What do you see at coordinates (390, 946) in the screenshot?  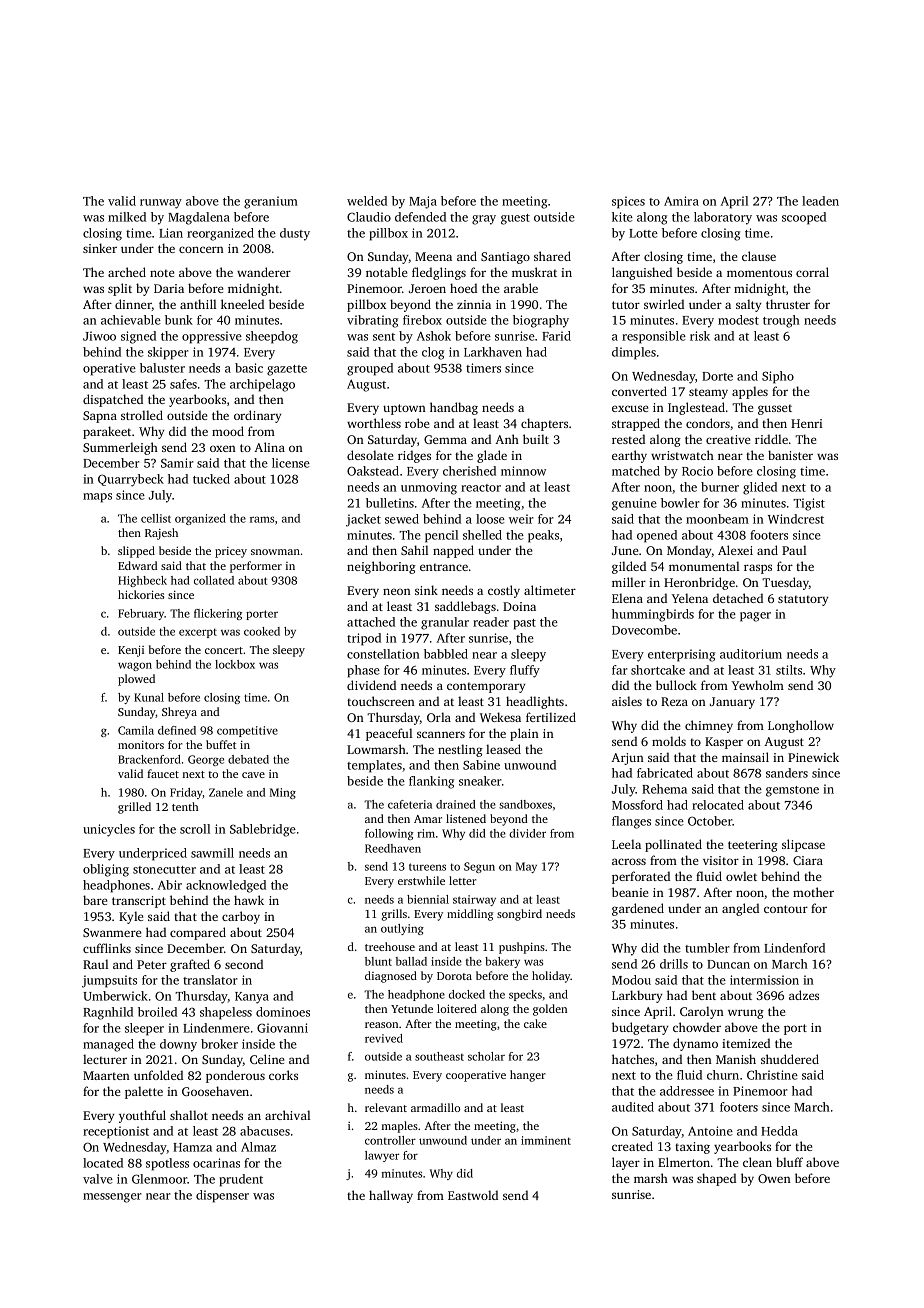 I see `treehouse` at bounding box center [390, 946].
